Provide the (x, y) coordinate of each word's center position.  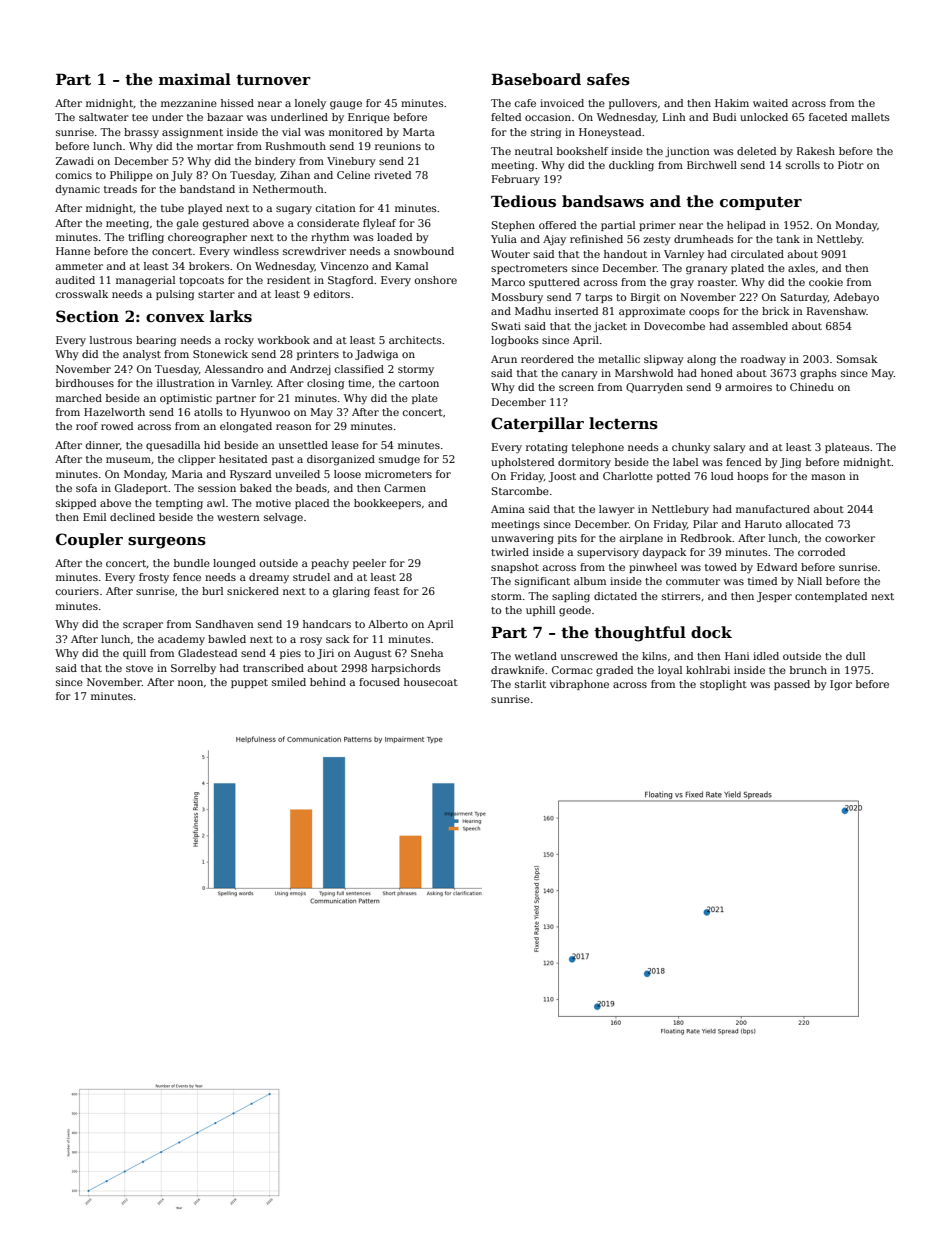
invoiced (562, 103)
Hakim (732, 103)
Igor (841, 685)
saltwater (104, 117)
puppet (249, 683)
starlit (530, 684)
